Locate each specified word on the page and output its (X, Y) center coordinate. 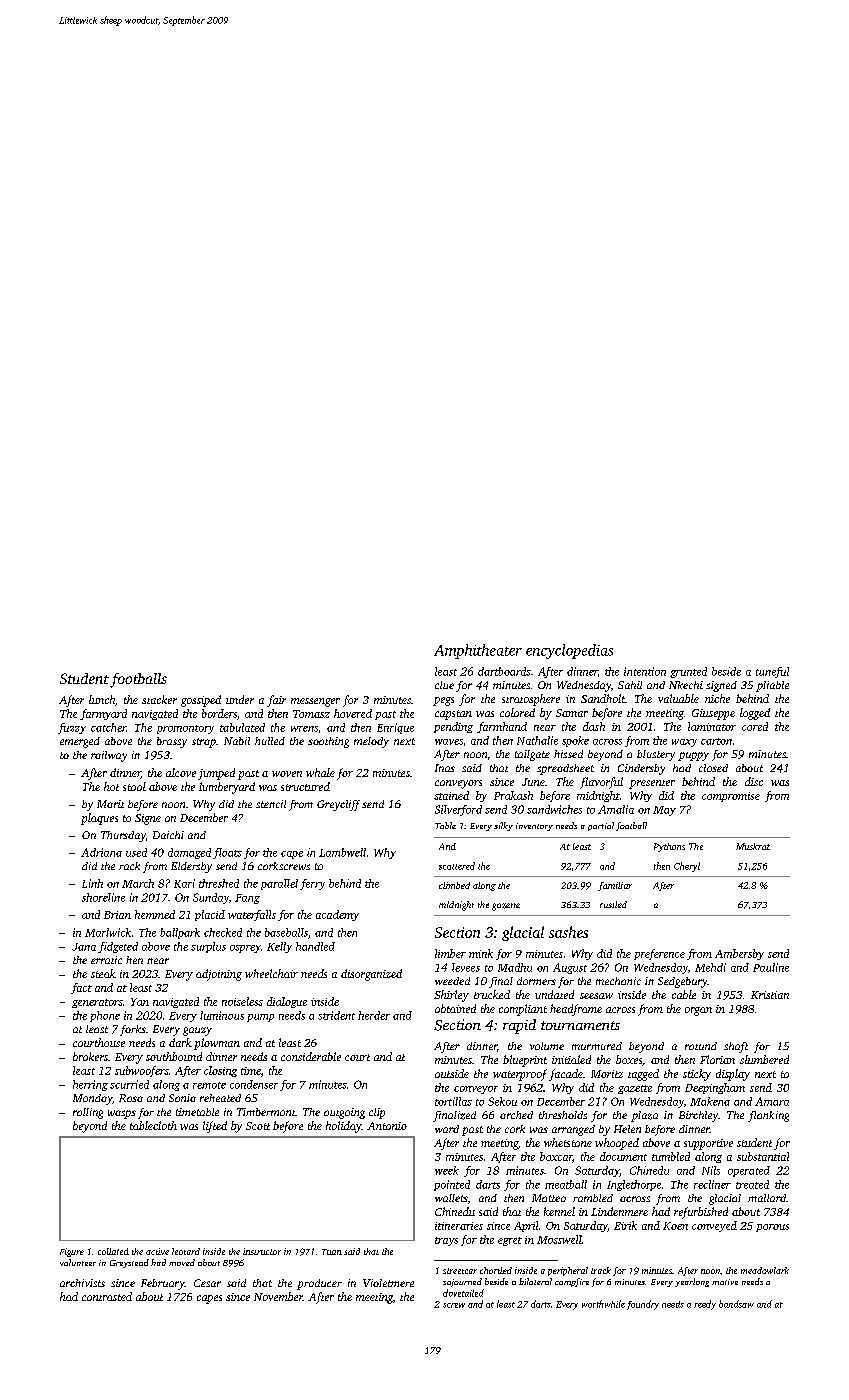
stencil (271, 804)
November (278, 1296)
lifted (215, 1127)
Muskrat (753, 846)
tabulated (242, 727)
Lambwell (342, 852)
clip (377, 1113)
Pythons (669, 847)
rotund (701, 1046)
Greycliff (338, 805)
